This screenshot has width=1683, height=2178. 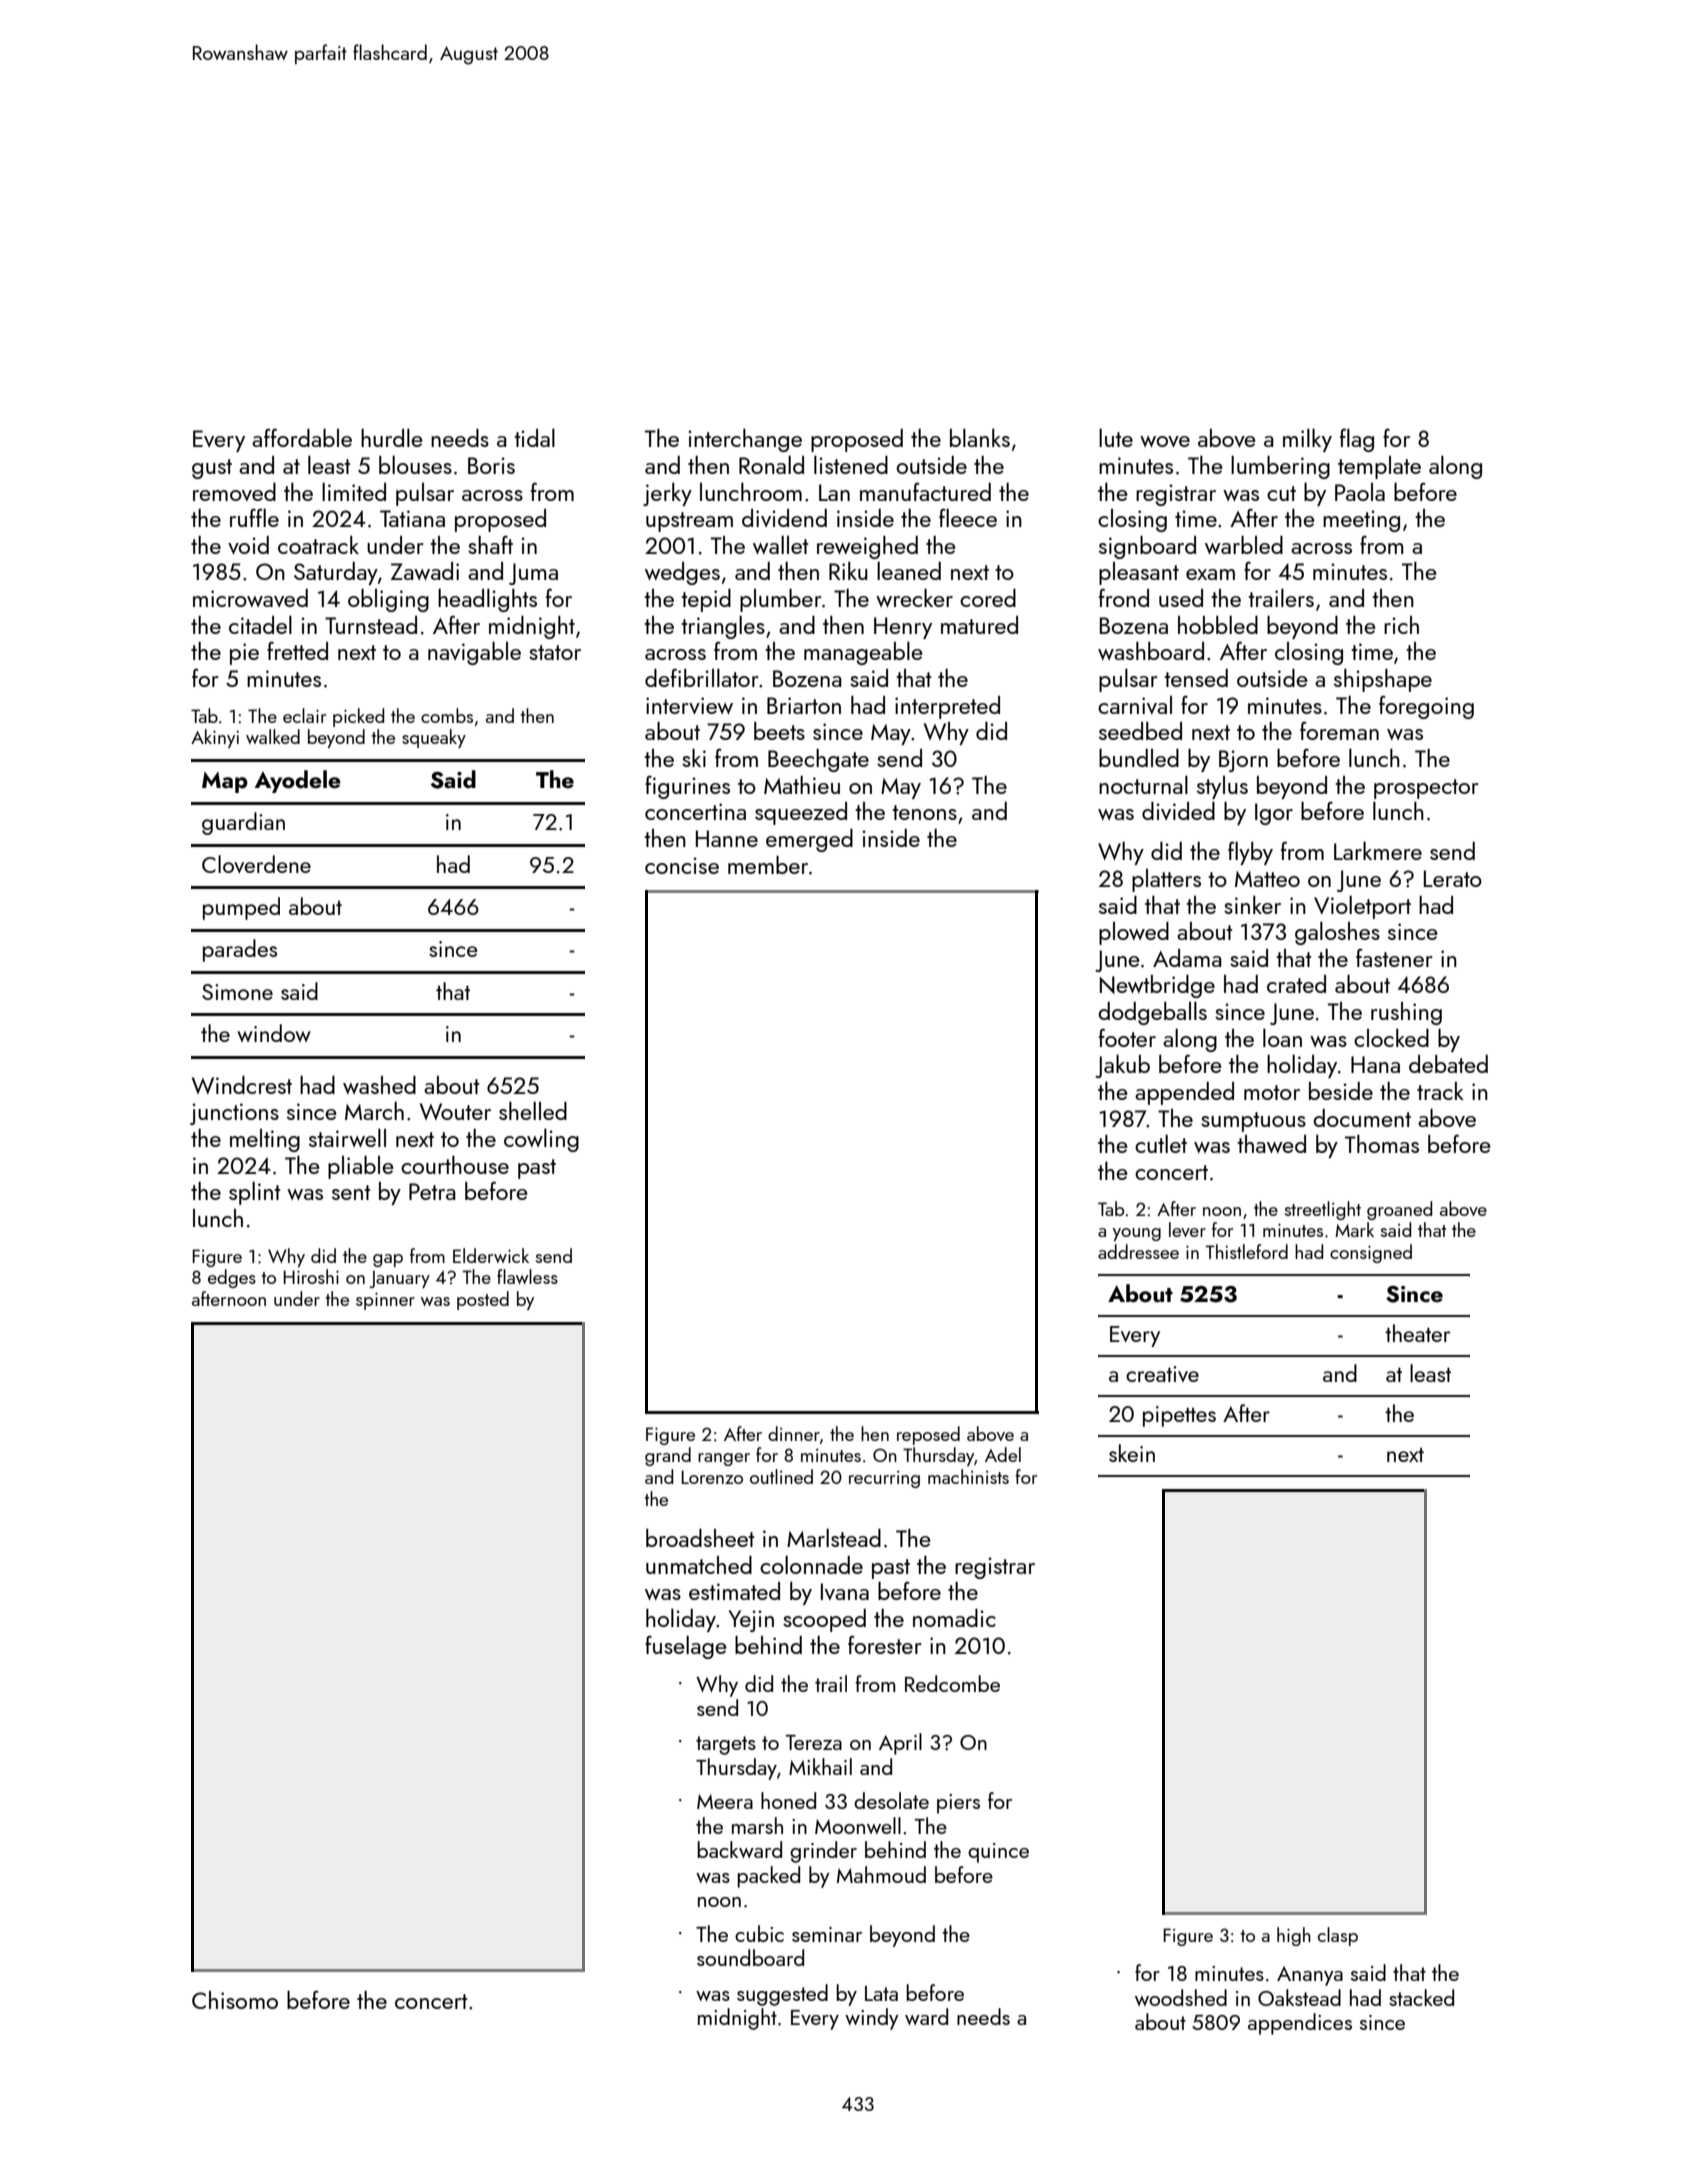 What do you see at coordinates (1401, 625) in the screenshot?
I see `rich` at bounding box center [1401, 625].
